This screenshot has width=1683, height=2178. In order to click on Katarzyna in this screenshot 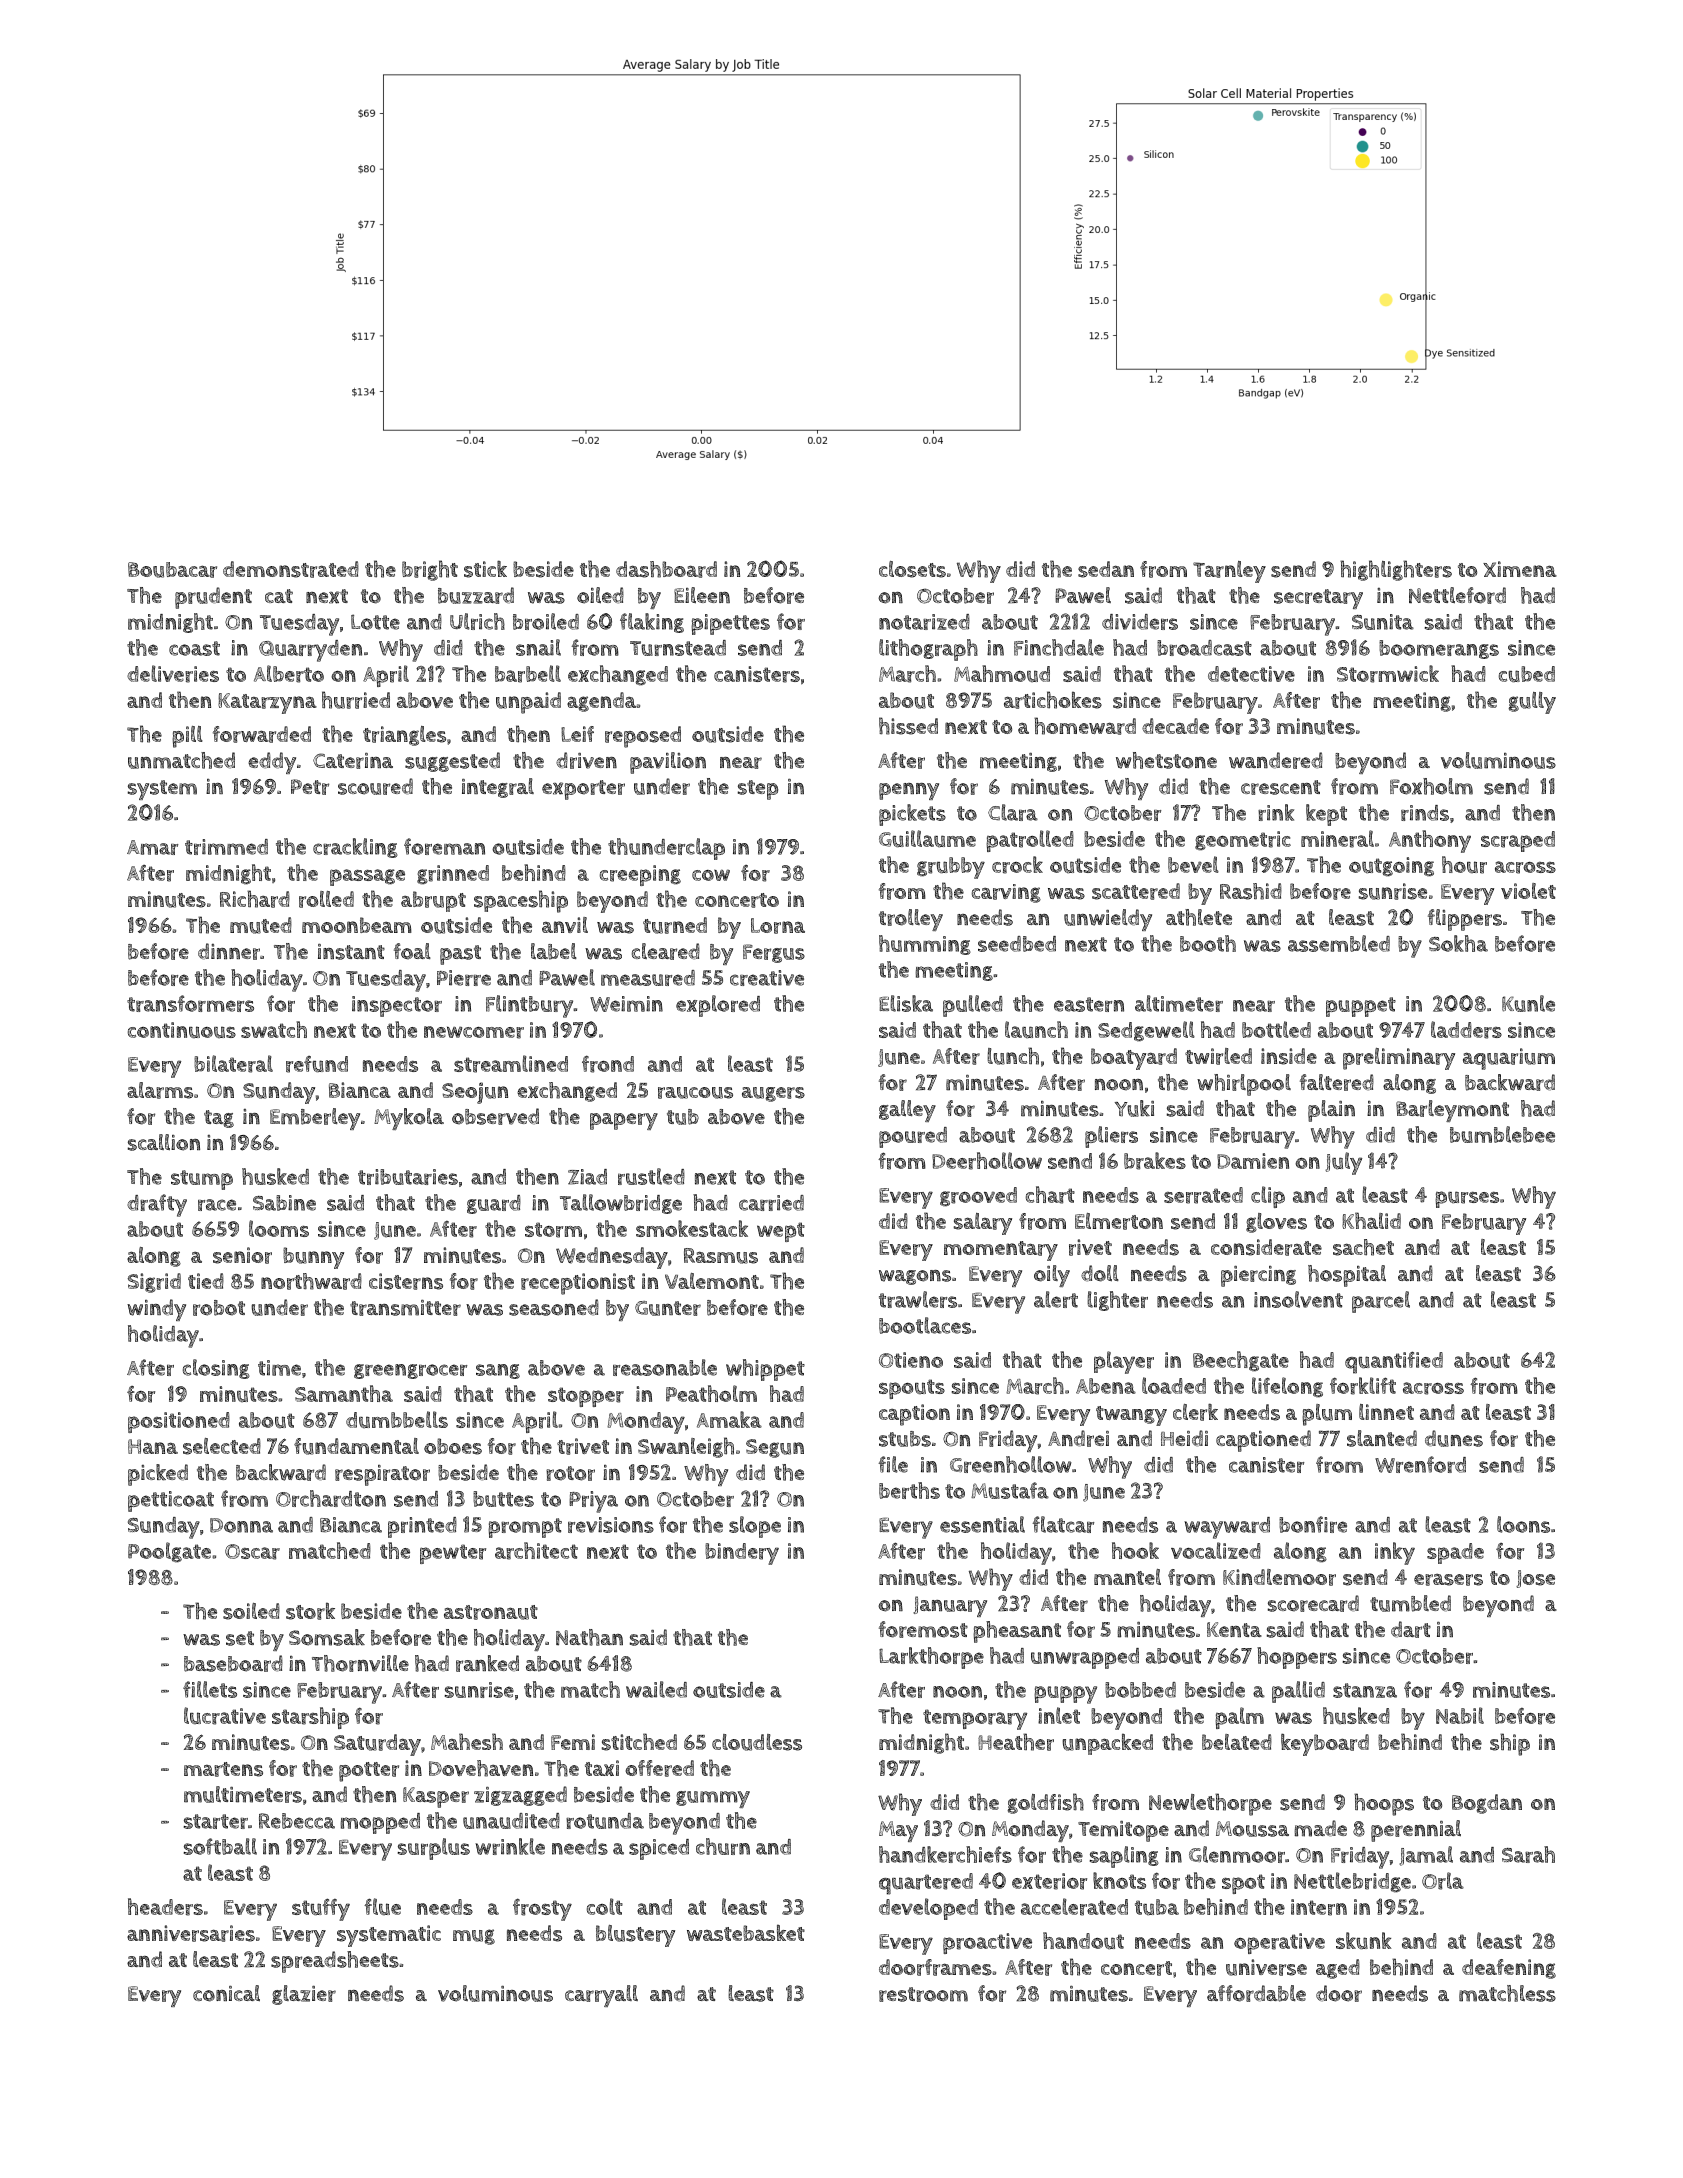, I will do `click(267, 703)`.
